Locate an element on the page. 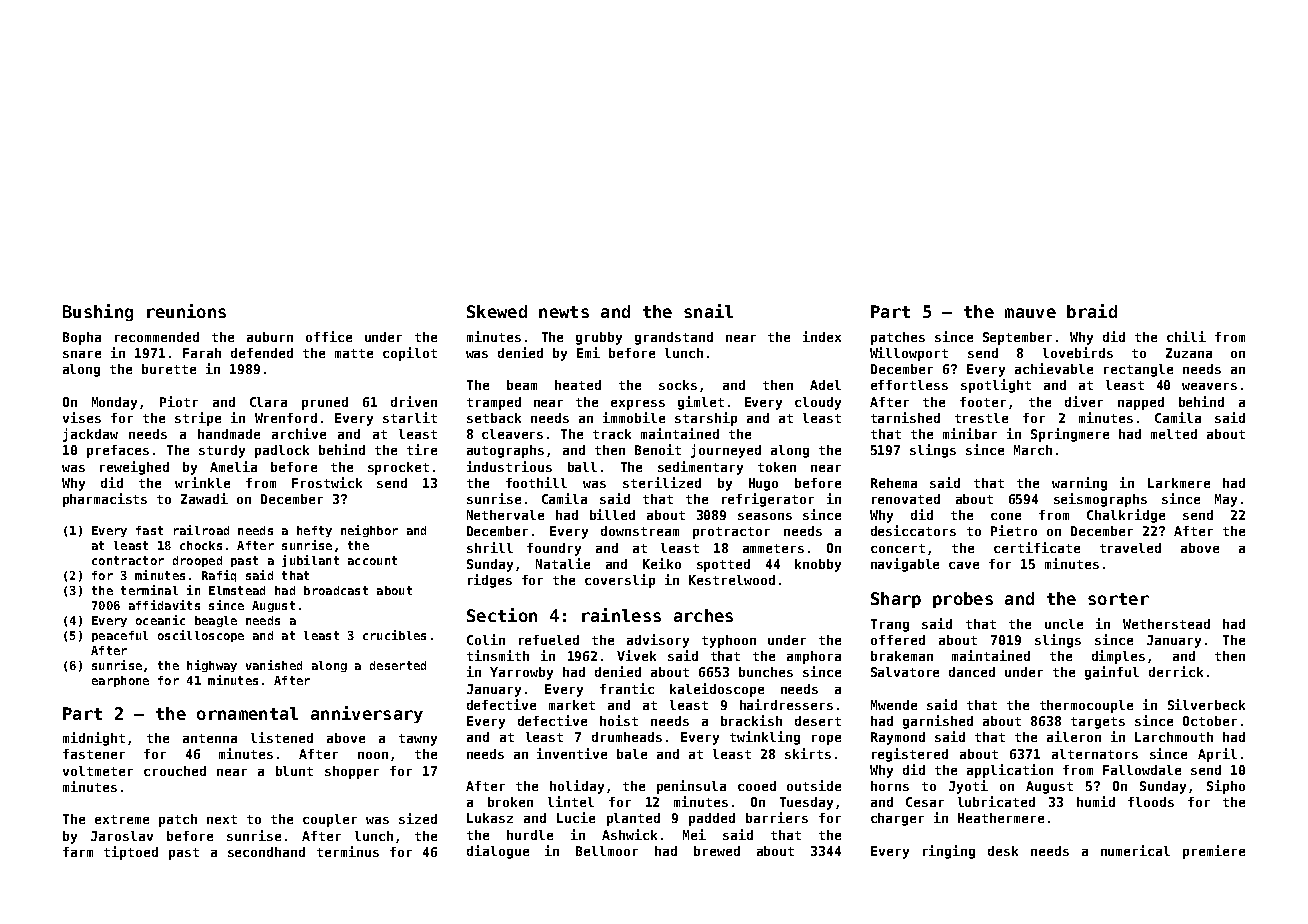  Clara is located at coordinates (268, 402).
